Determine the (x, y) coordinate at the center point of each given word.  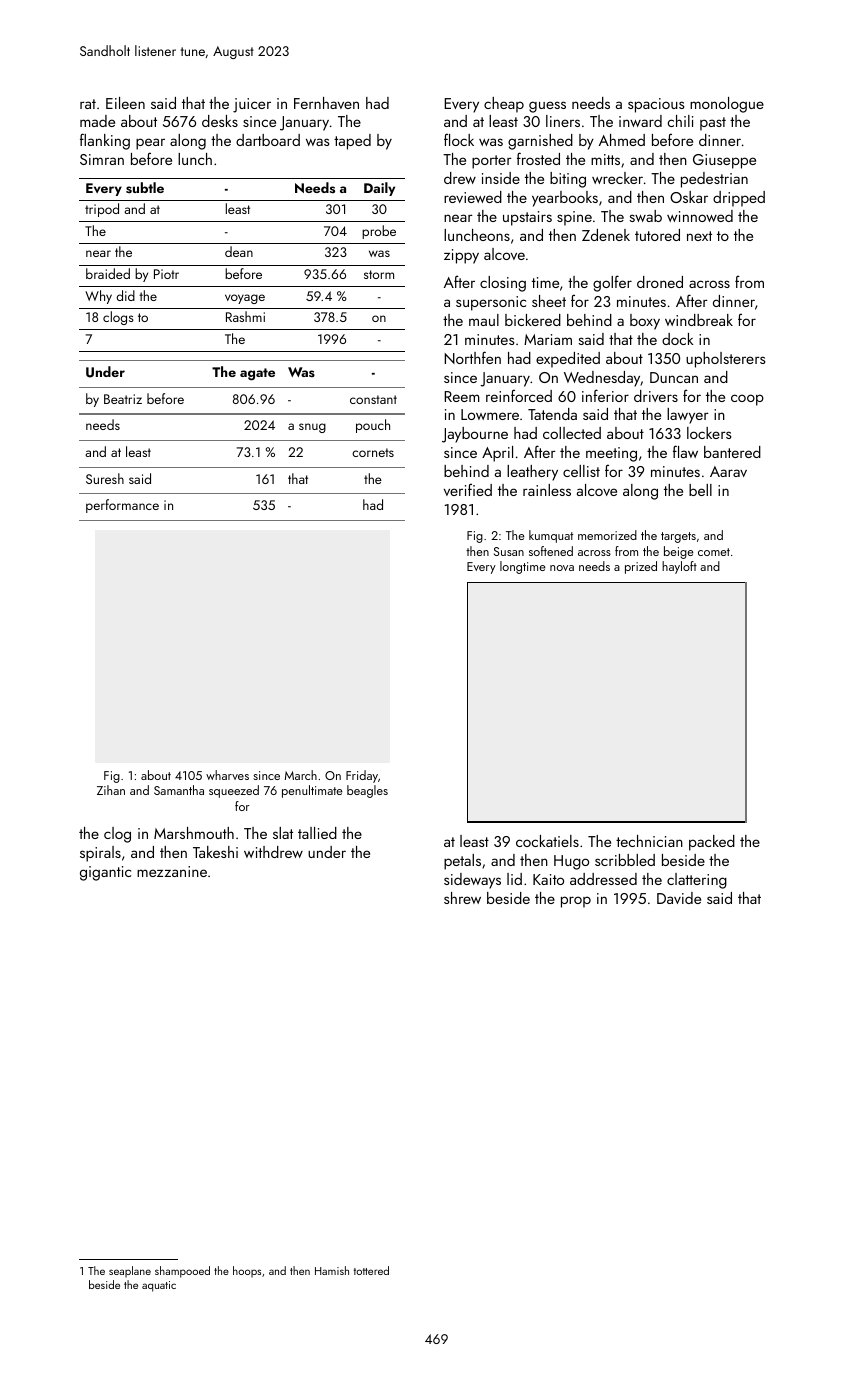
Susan (509, 551)
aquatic (159, 1286)
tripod (102, 210)
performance (122, 506)
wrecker (617, 178)
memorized (607, 535)
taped (352, 142)
